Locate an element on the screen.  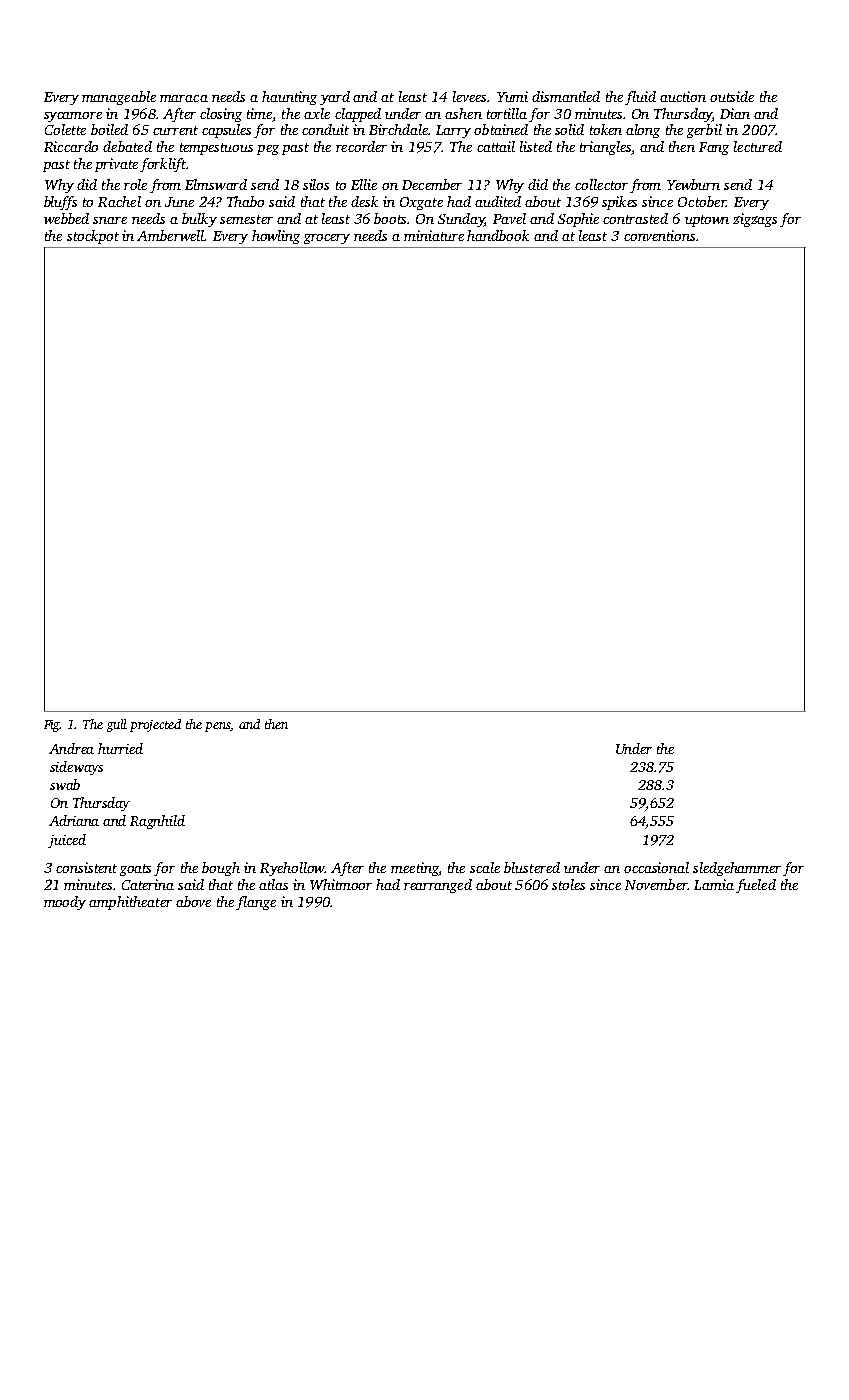
blustered is located at coordinates (532, 867).
